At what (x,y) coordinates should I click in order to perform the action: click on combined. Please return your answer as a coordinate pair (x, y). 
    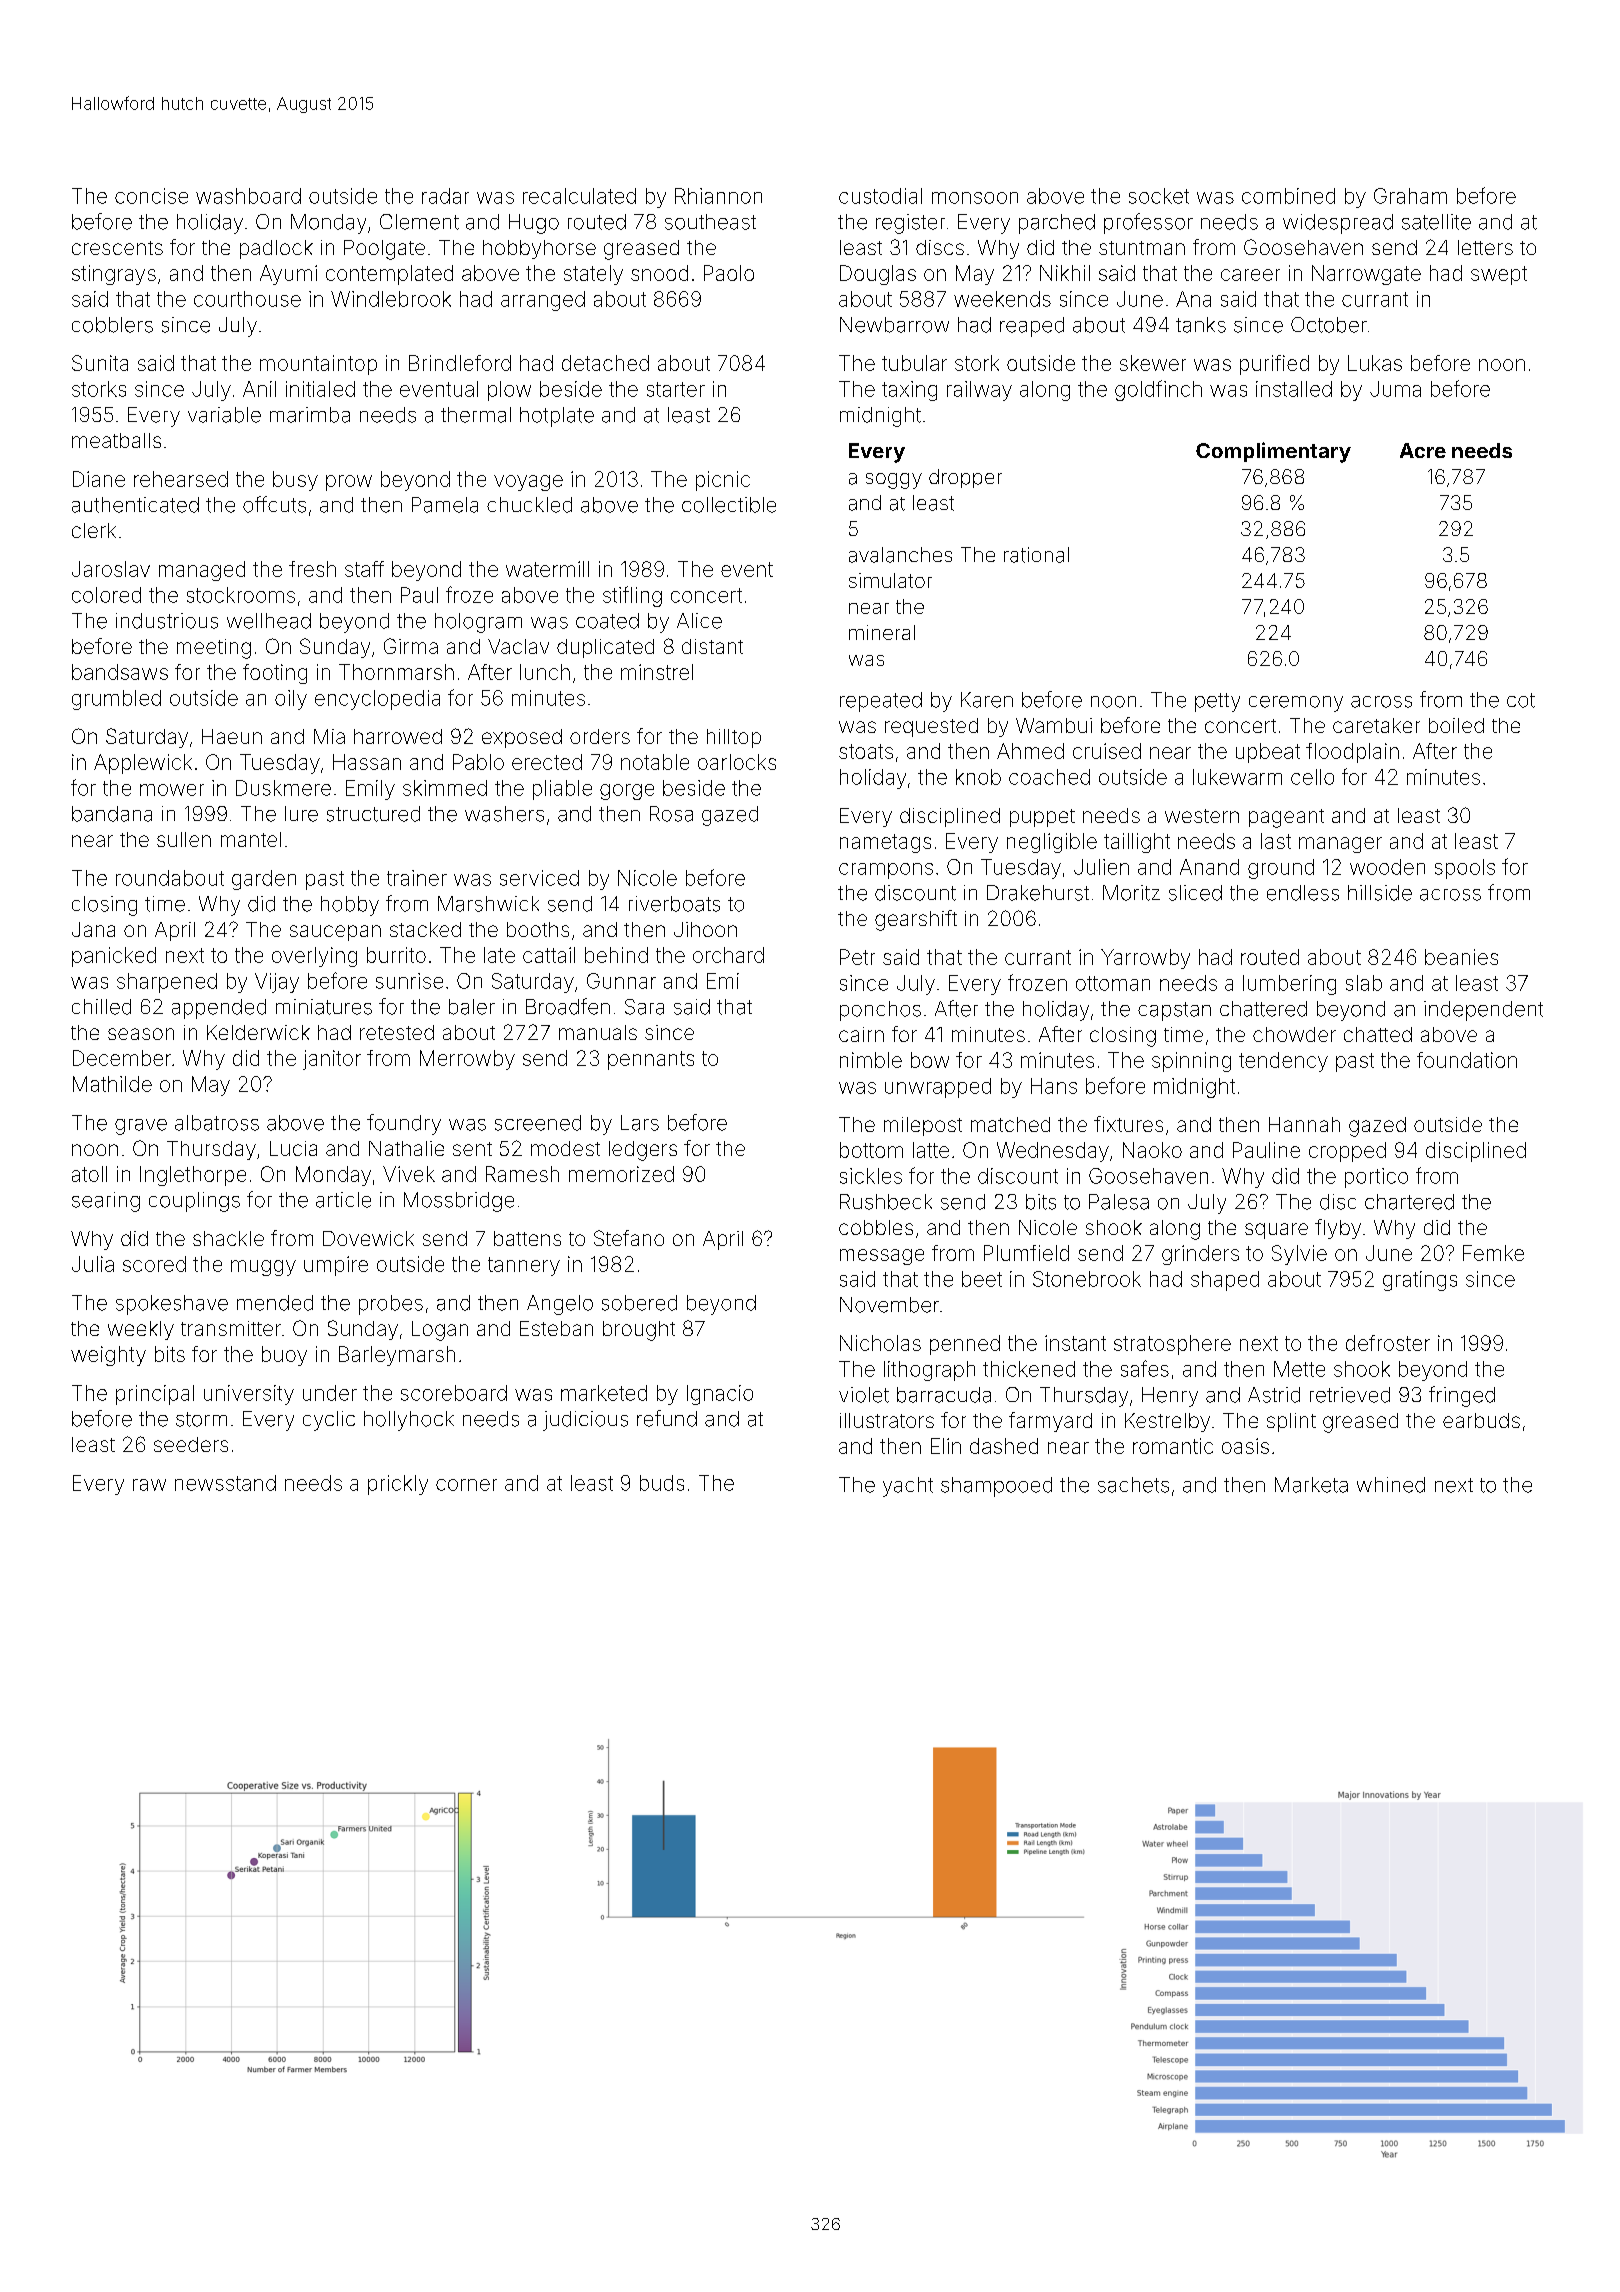
    Looking at the image, I should click on (1288, 196).
